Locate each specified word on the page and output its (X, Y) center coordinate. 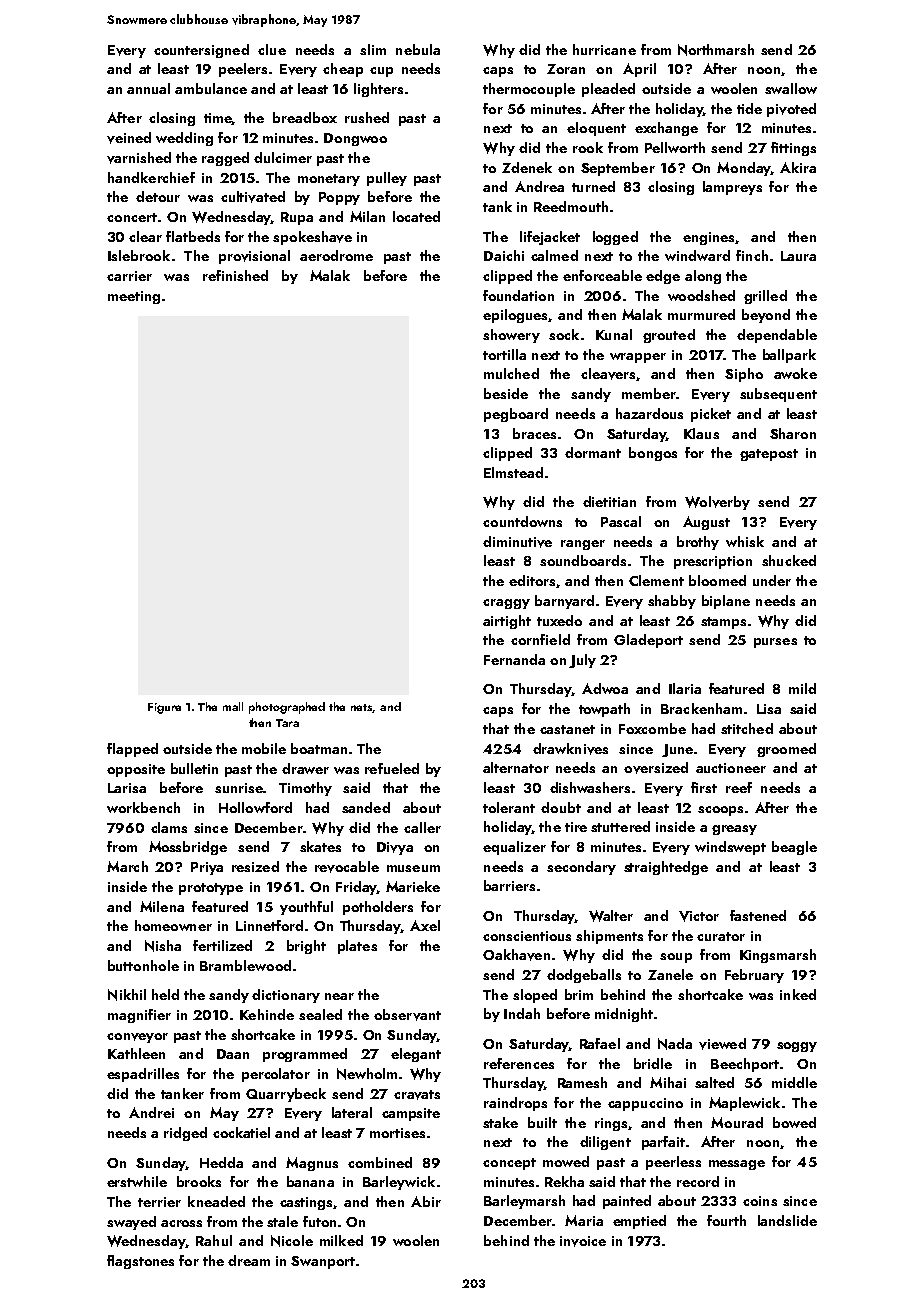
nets (362, 708)
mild (802, 688)
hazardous (649, 413)
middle (794, 1082)
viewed (722, 1044)
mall (233, 706)
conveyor (137, 1038)
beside (506, 393)
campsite (411, 1114)
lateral (352, 1112)
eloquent (596, 129)
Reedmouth (571, 206)
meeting (134, 297)
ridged (185, 1134)
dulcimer (283, 157)
